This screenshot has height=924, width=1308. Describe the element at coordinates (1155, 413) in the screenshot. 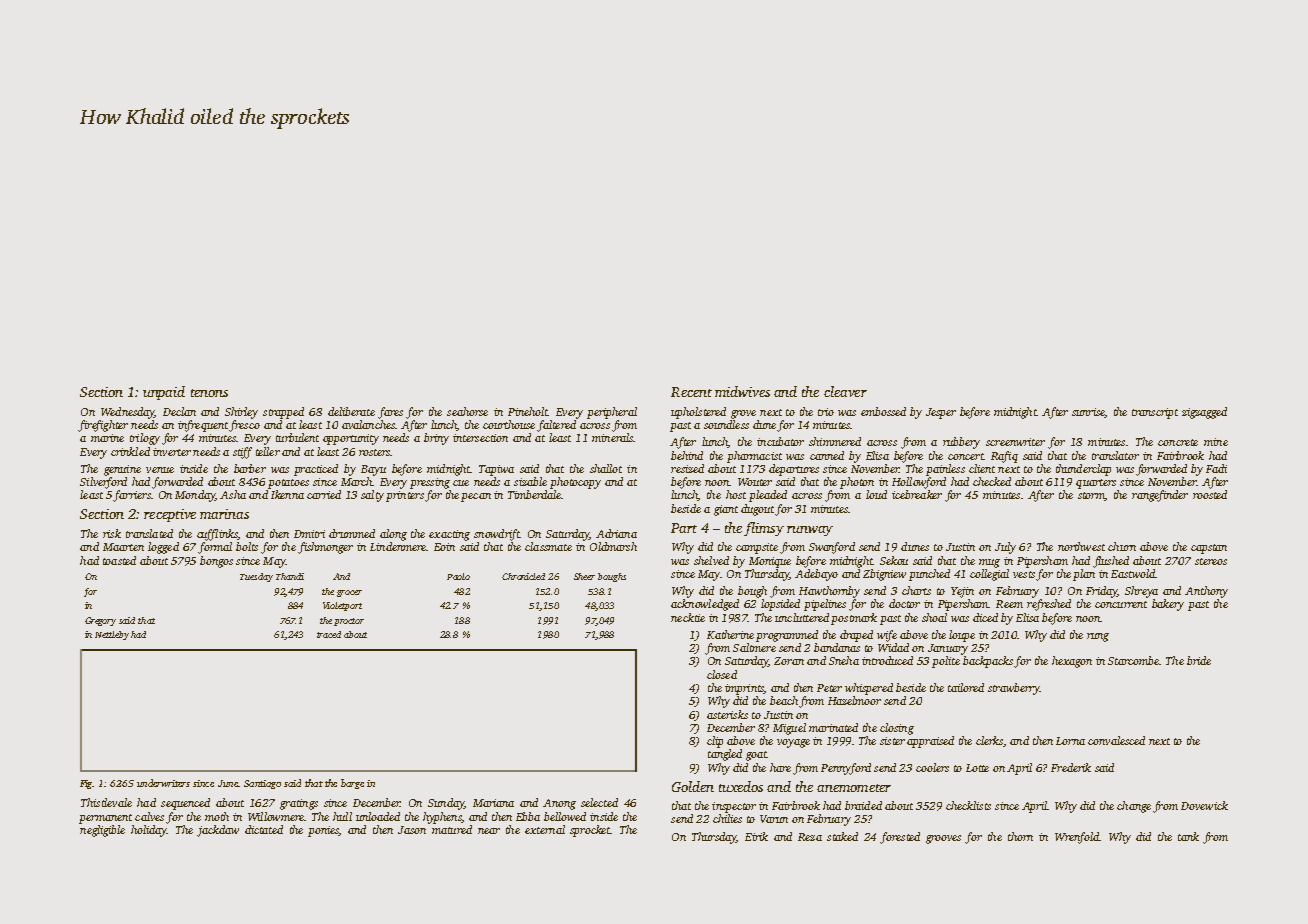

I see `transcript` at that location.
